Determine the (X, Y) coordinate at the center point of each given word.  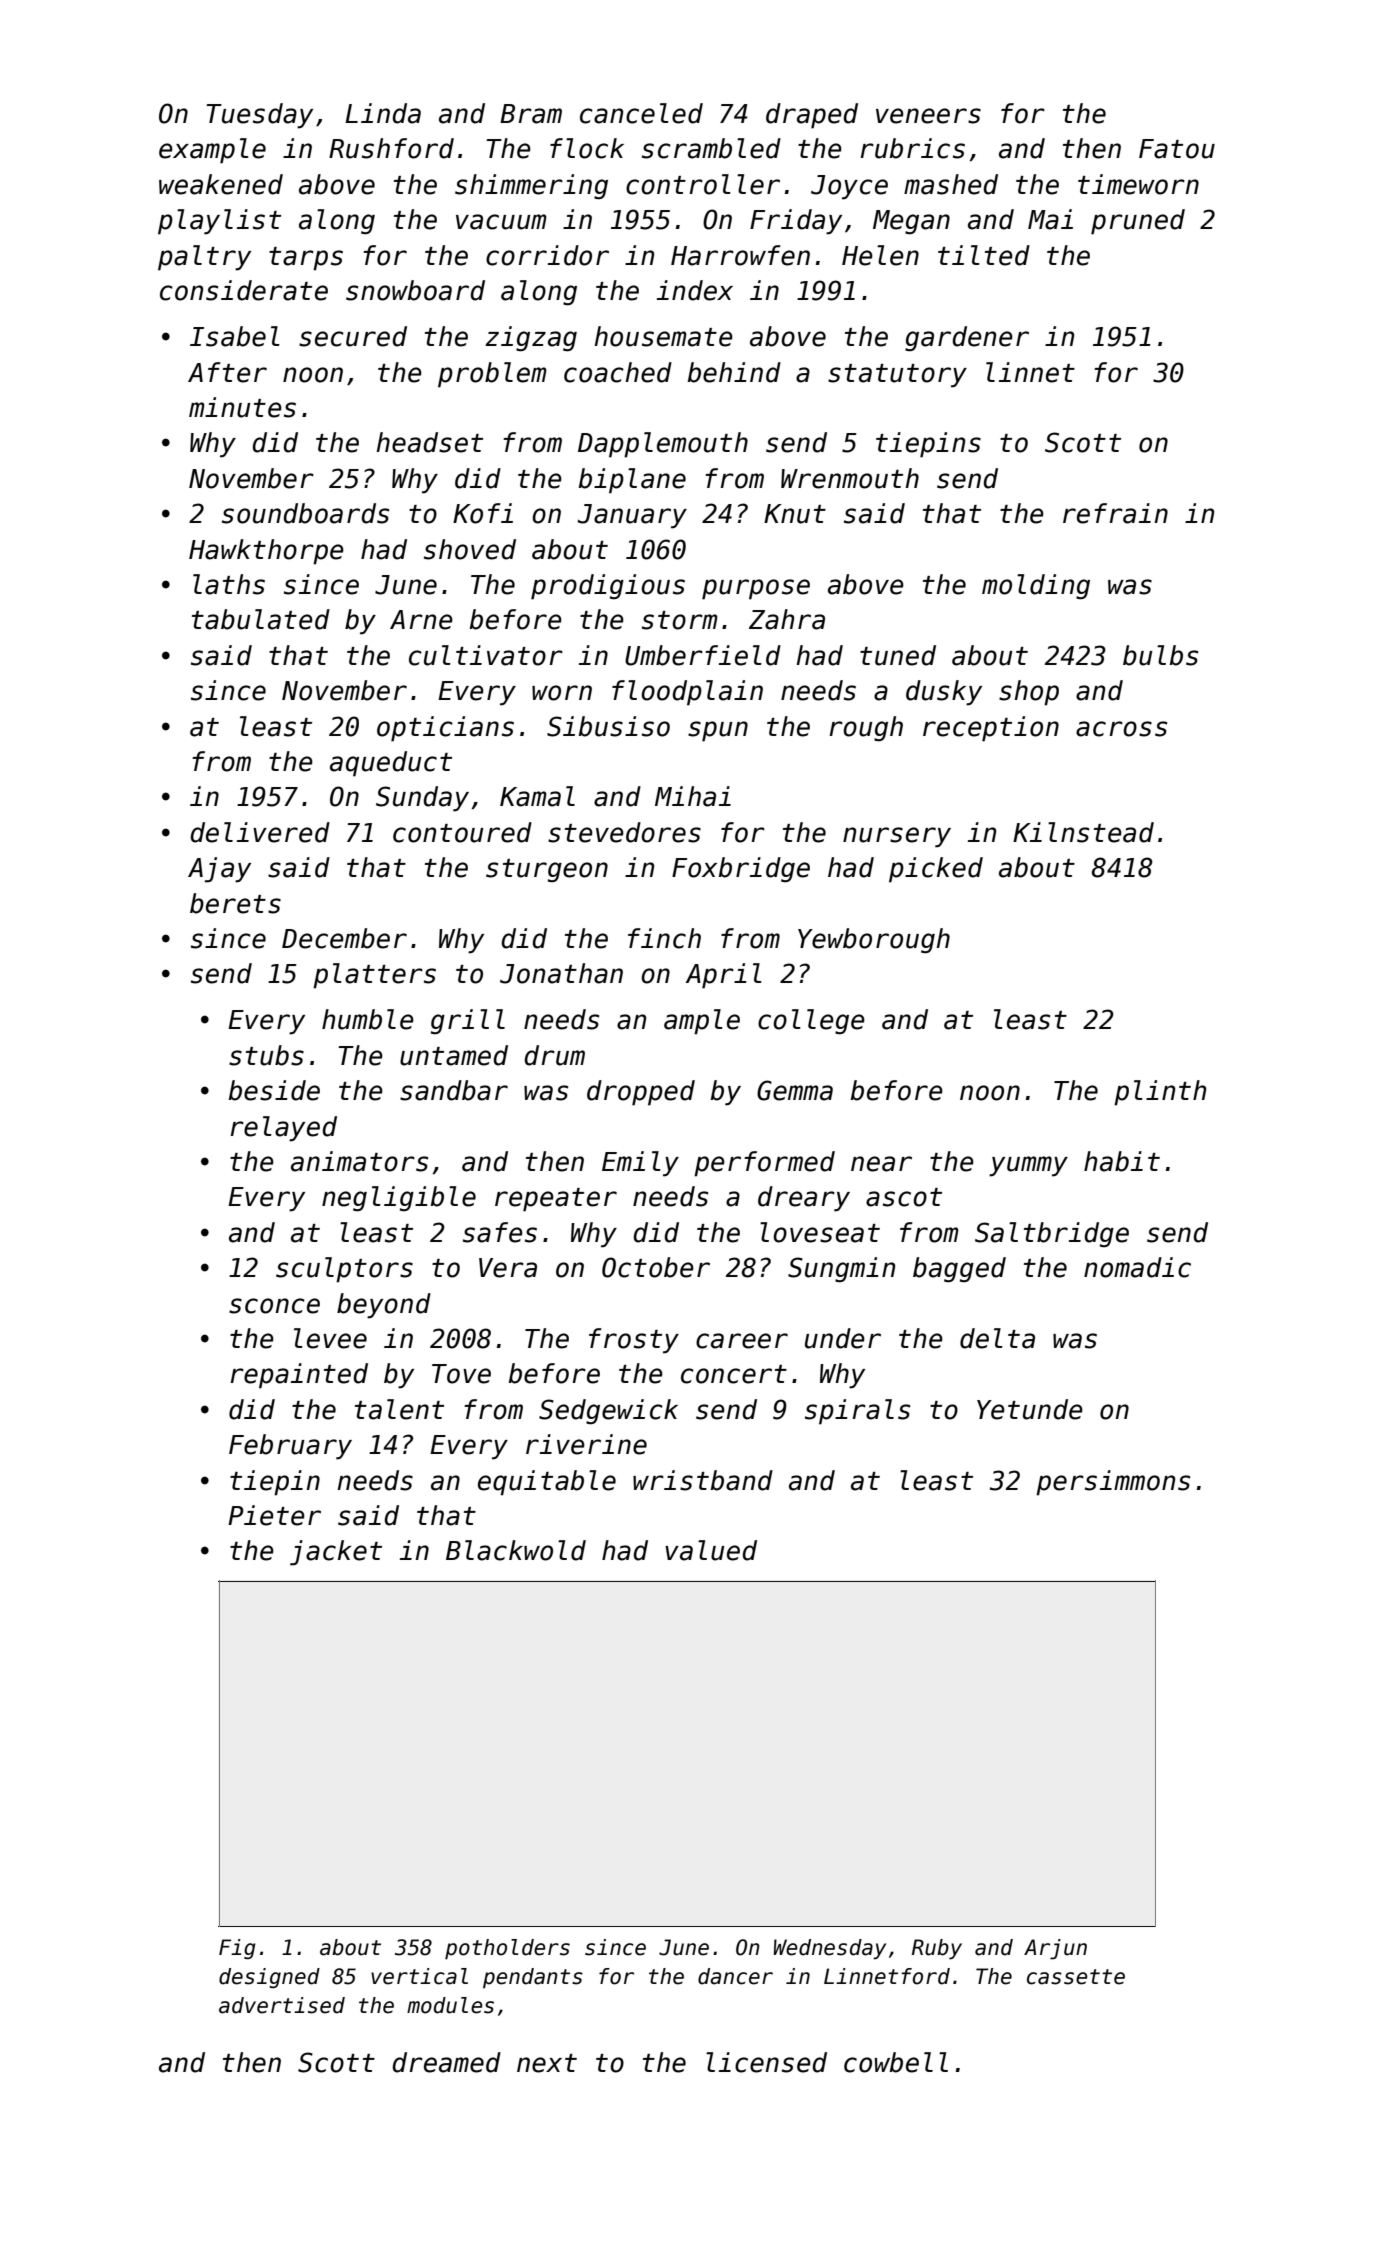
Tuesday (259, 116)
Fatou (1177, 149)
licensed (766, 2062)
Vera (508, 1268)
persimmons (1113, 1483)
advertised (282, 2005)
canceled (641, 113)
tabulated (261, 619)
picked (936, 870)
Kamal (537, 796)
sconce (274, 1306)
